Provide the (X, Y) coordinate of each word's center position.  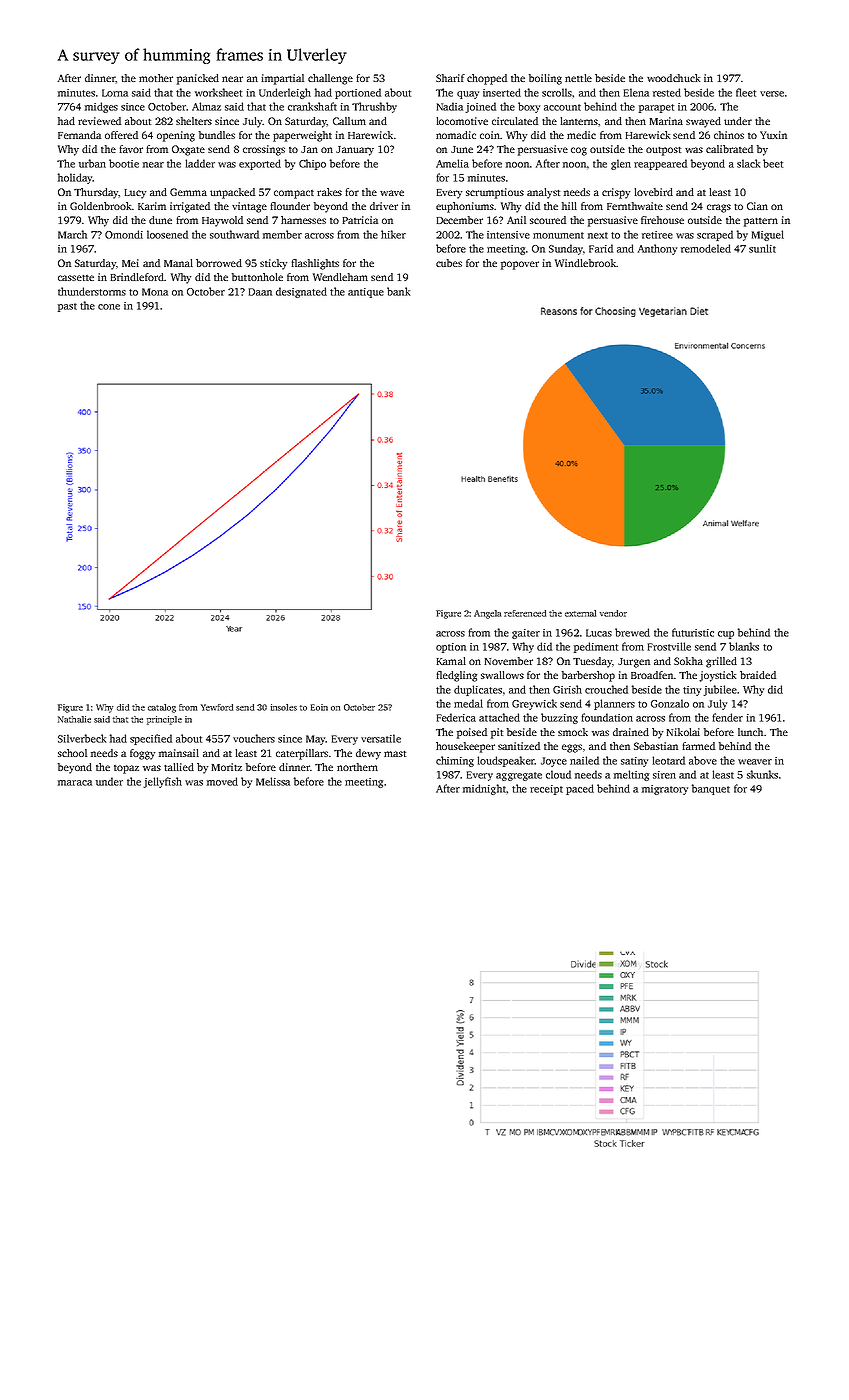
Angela (487, 614)
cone (109, 307)
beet (773, 163)
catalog (162, 708)
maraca (75, 783)
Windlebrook (585, 263)
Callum (349, 121)
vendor (613, 613)
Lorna (115, 93)
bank (398, 291)
